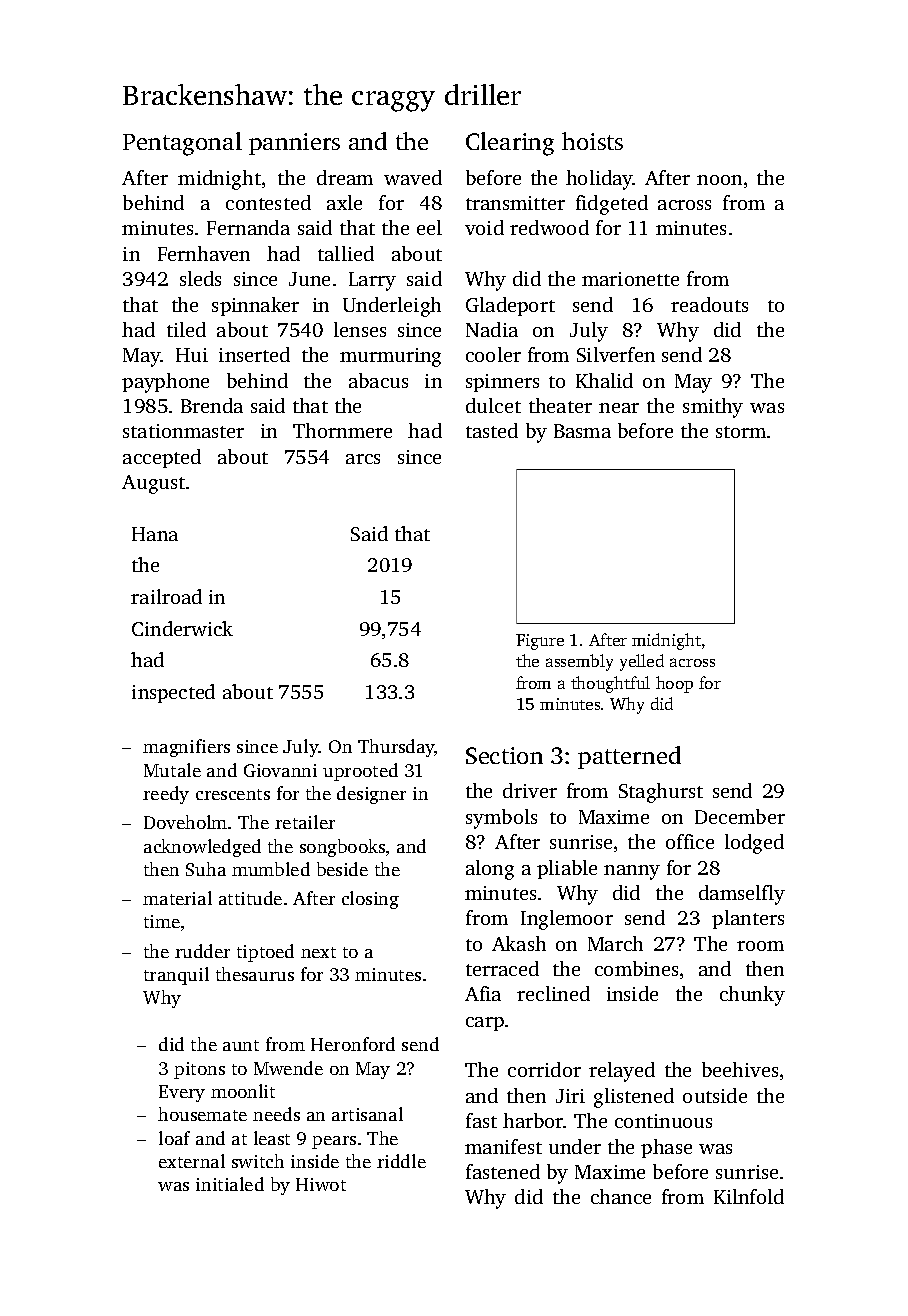  Describe the element at coordinates (199, 1070) in the page. I see `pitons` at that location.
